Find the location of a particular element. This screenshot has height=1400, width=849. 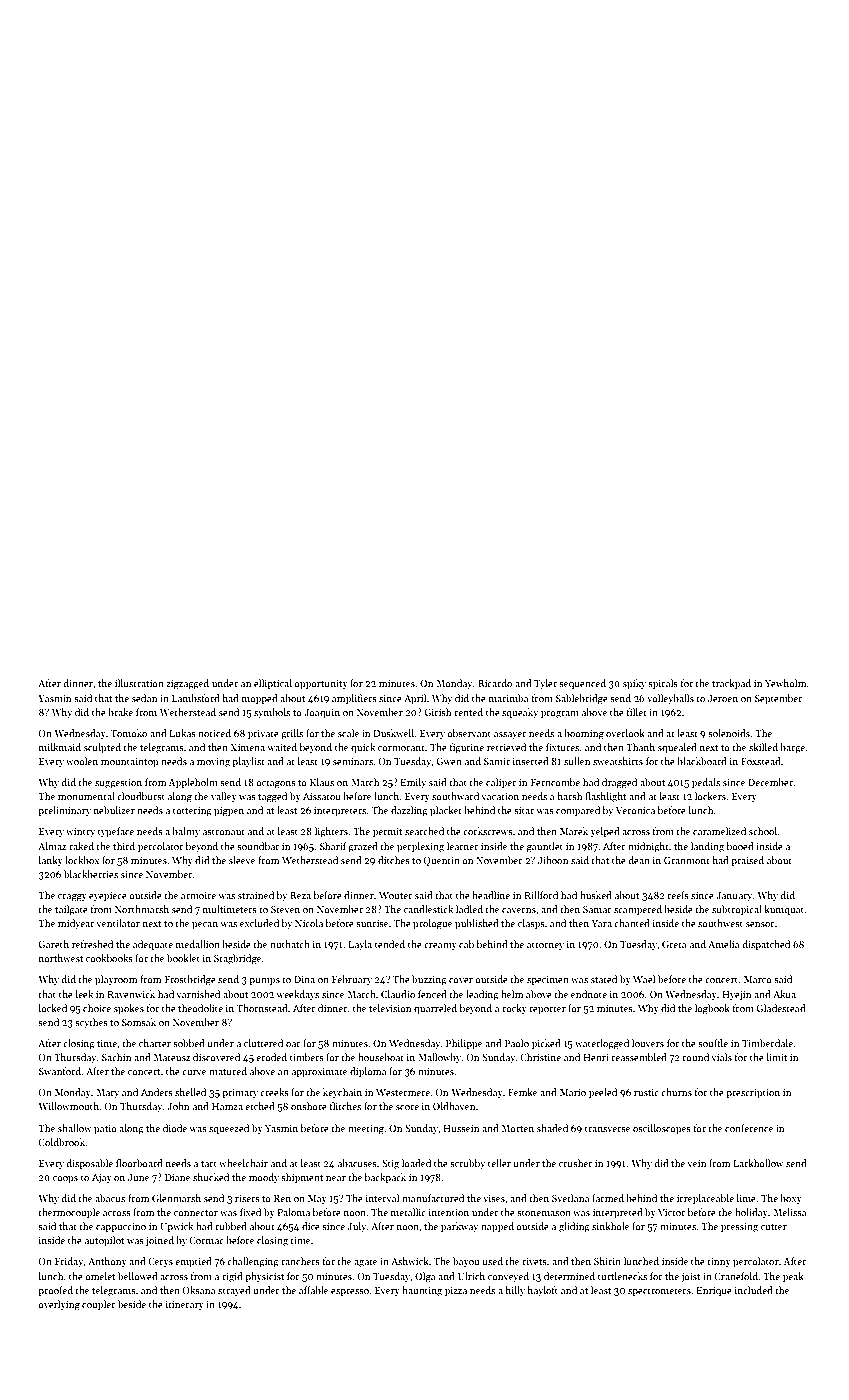

cloudburst is located at coordinates (141, 796).
